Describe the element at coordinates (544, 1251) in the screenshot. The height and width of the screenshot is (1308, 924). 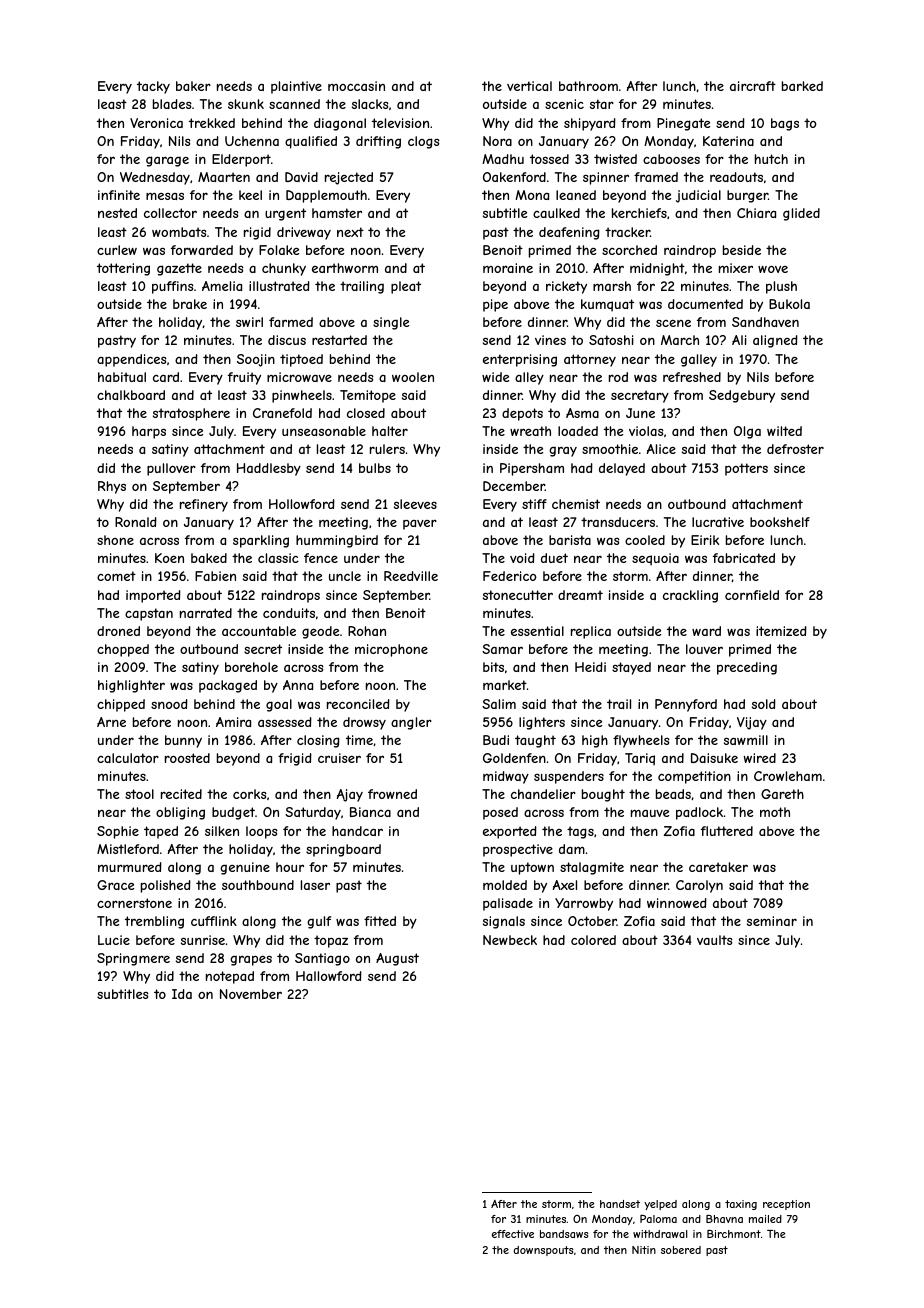
I see `downspouts` at that location.
